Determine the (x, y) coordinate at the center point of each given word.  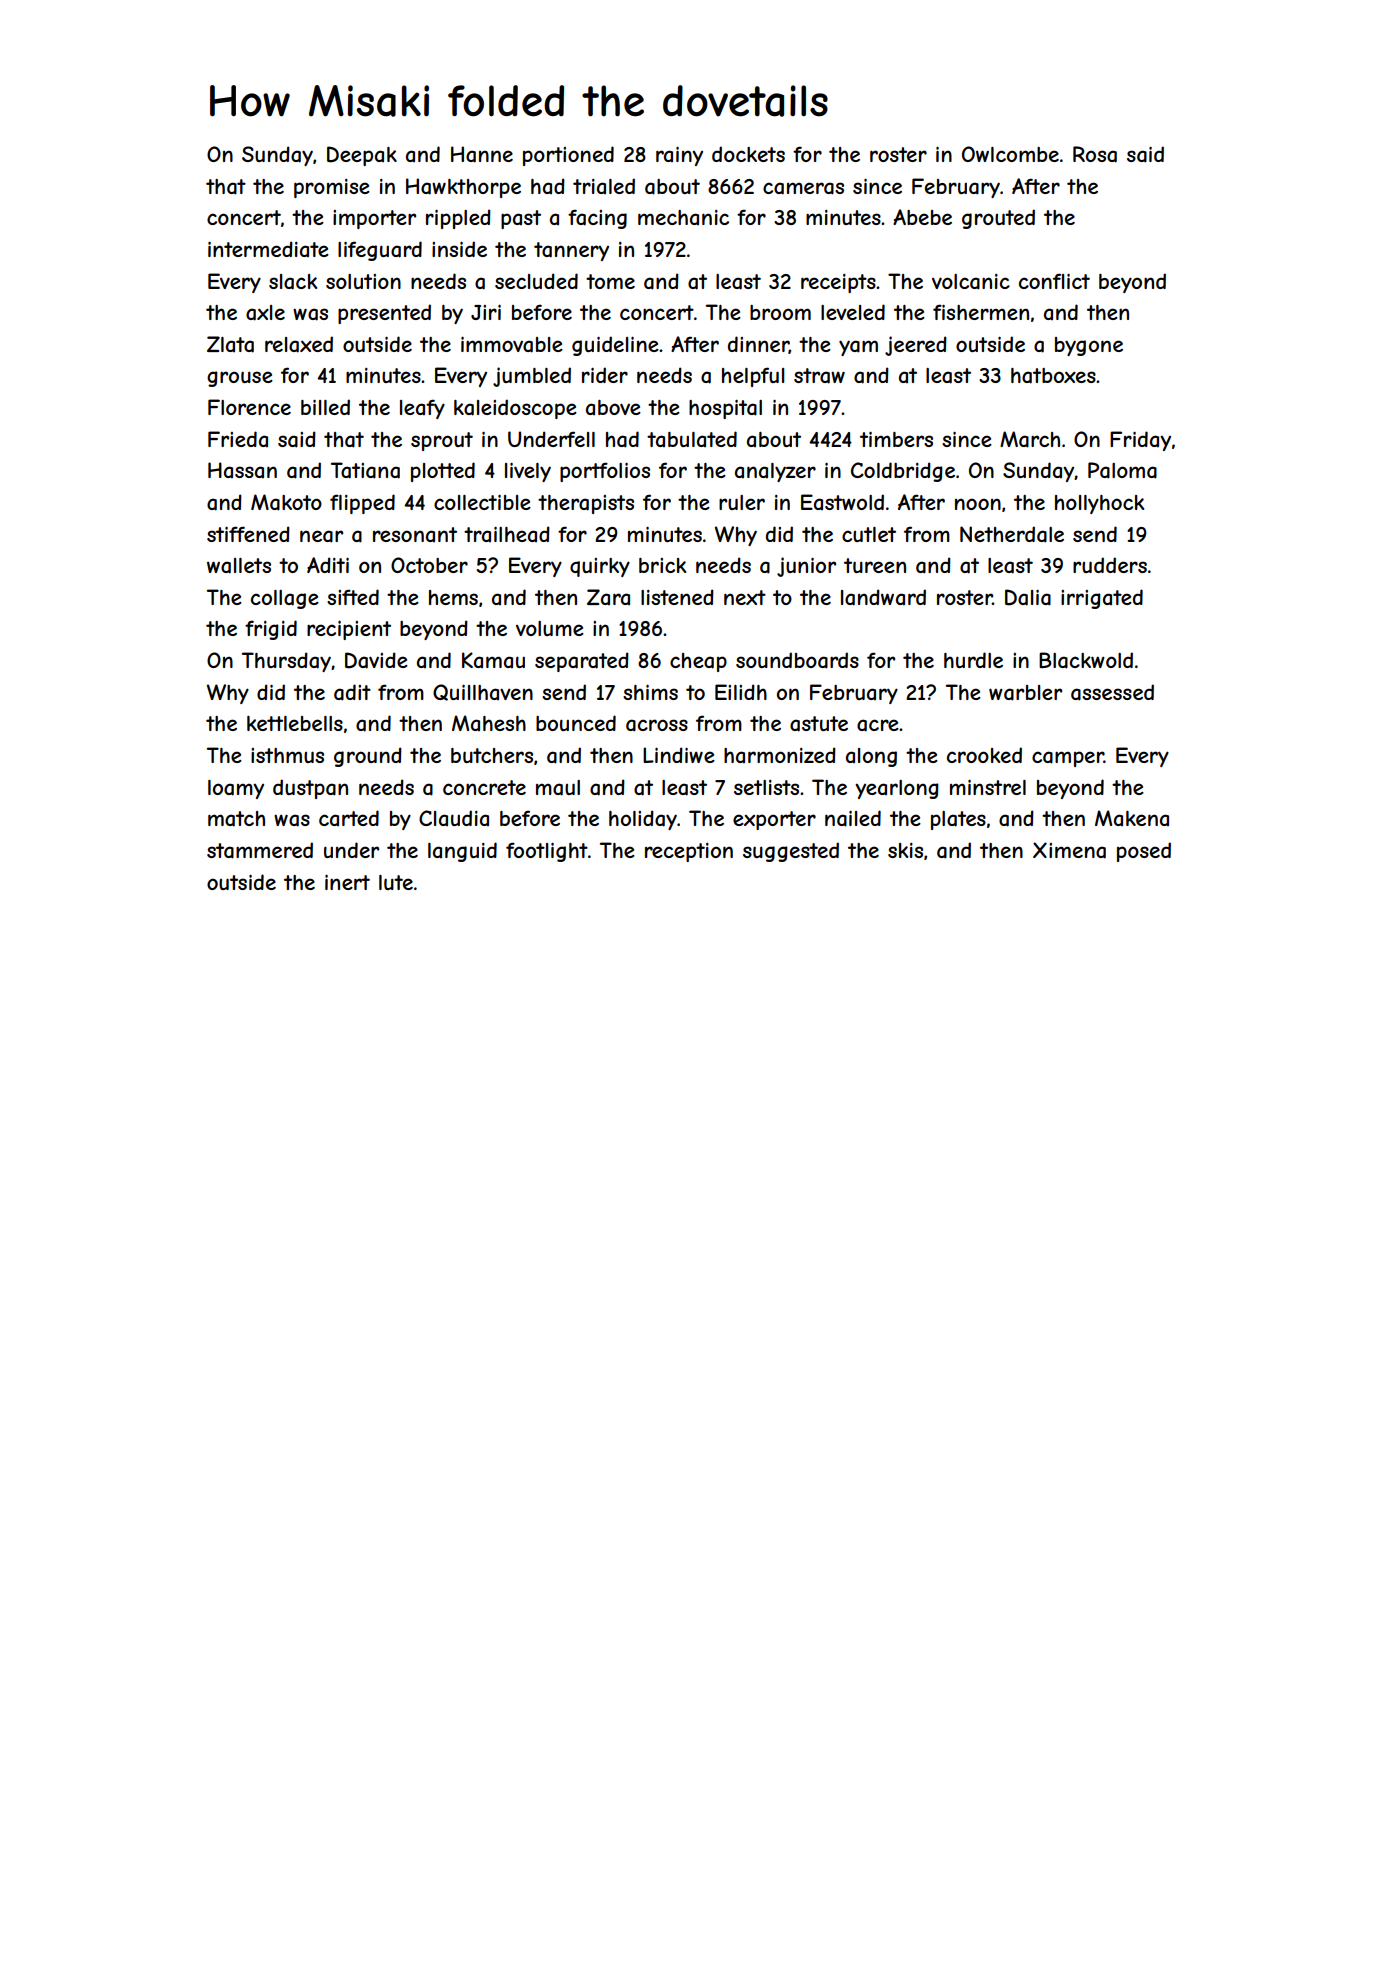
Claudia (454, 818)
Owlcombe (1010, 154)
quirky (600, 567)
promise (332, 188)
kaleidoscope (515, 409)
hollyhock (1099, 504)
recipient (349, 630)
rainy (679, 156)
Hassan (242, 470)
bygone (1089, 346)
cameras (803, 188)
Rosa (1095, 154)
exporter (774, 820)
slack (293, 282)
